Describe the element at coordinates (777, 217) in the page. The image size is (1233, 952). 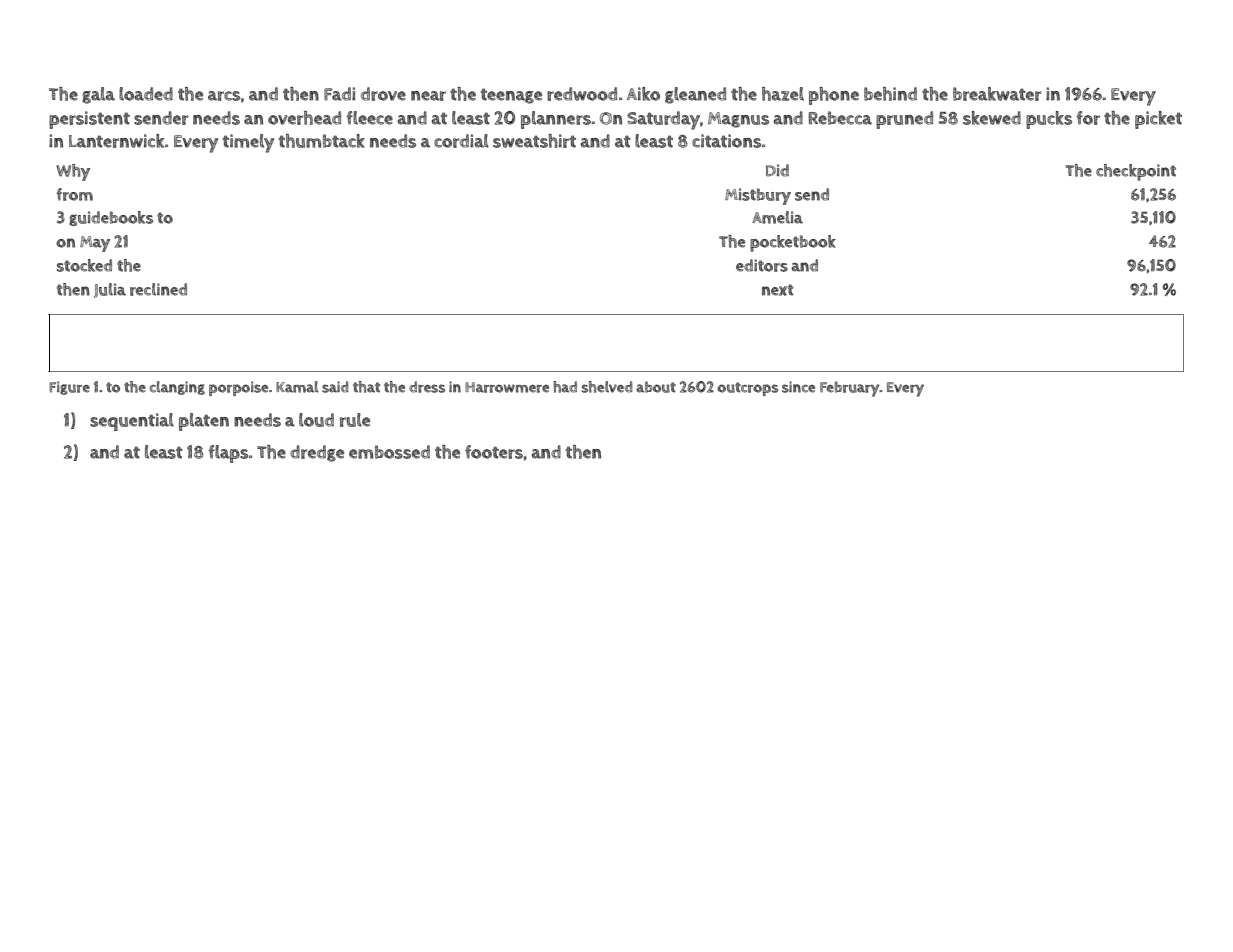
I see `Amelia` at that location.
